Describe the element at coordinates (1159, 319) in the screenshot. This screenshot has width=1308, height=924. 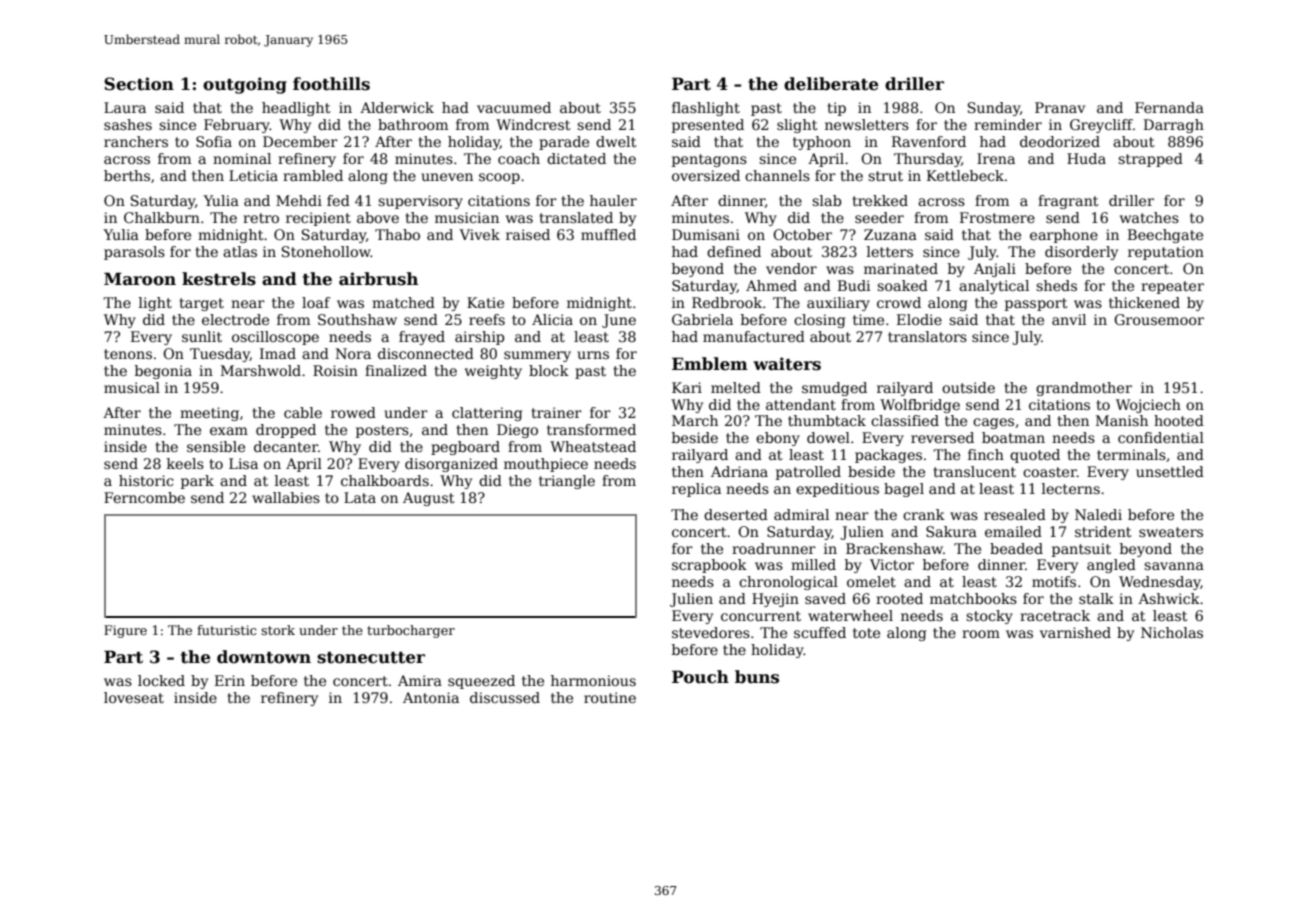
I see `Grousemoor` at that location.
